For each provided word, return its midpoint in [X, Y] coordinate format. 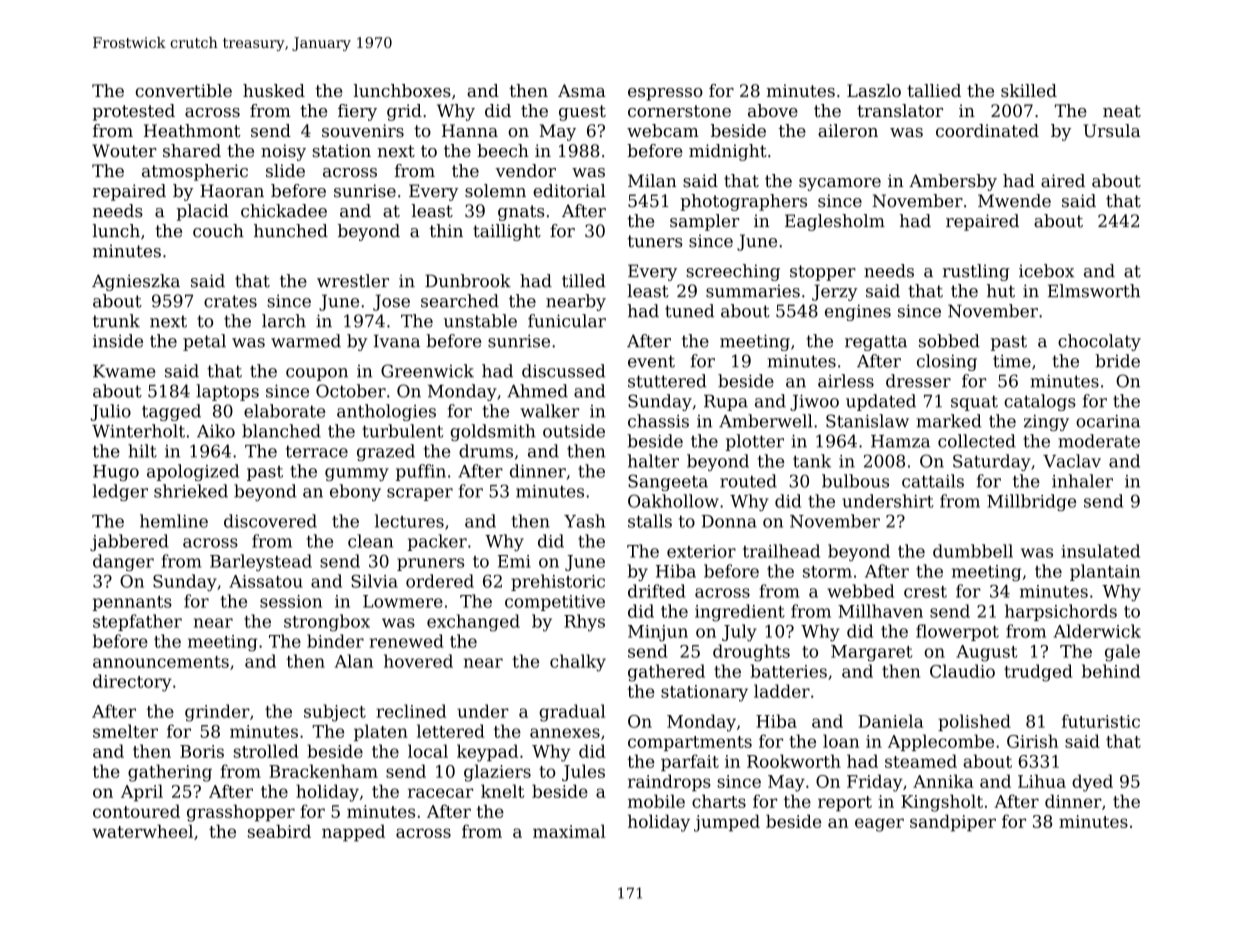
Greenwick [427, 371]
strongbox [327, 623]
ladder [782, 691]
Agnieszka [136, 282]
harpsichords [1061, 612]
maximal [569, 831]
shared [192, 151]
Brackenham [323, 771]
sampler [704, 222]
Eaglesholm [835, 222]
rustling [976, 272]
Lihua [1042, 781]
